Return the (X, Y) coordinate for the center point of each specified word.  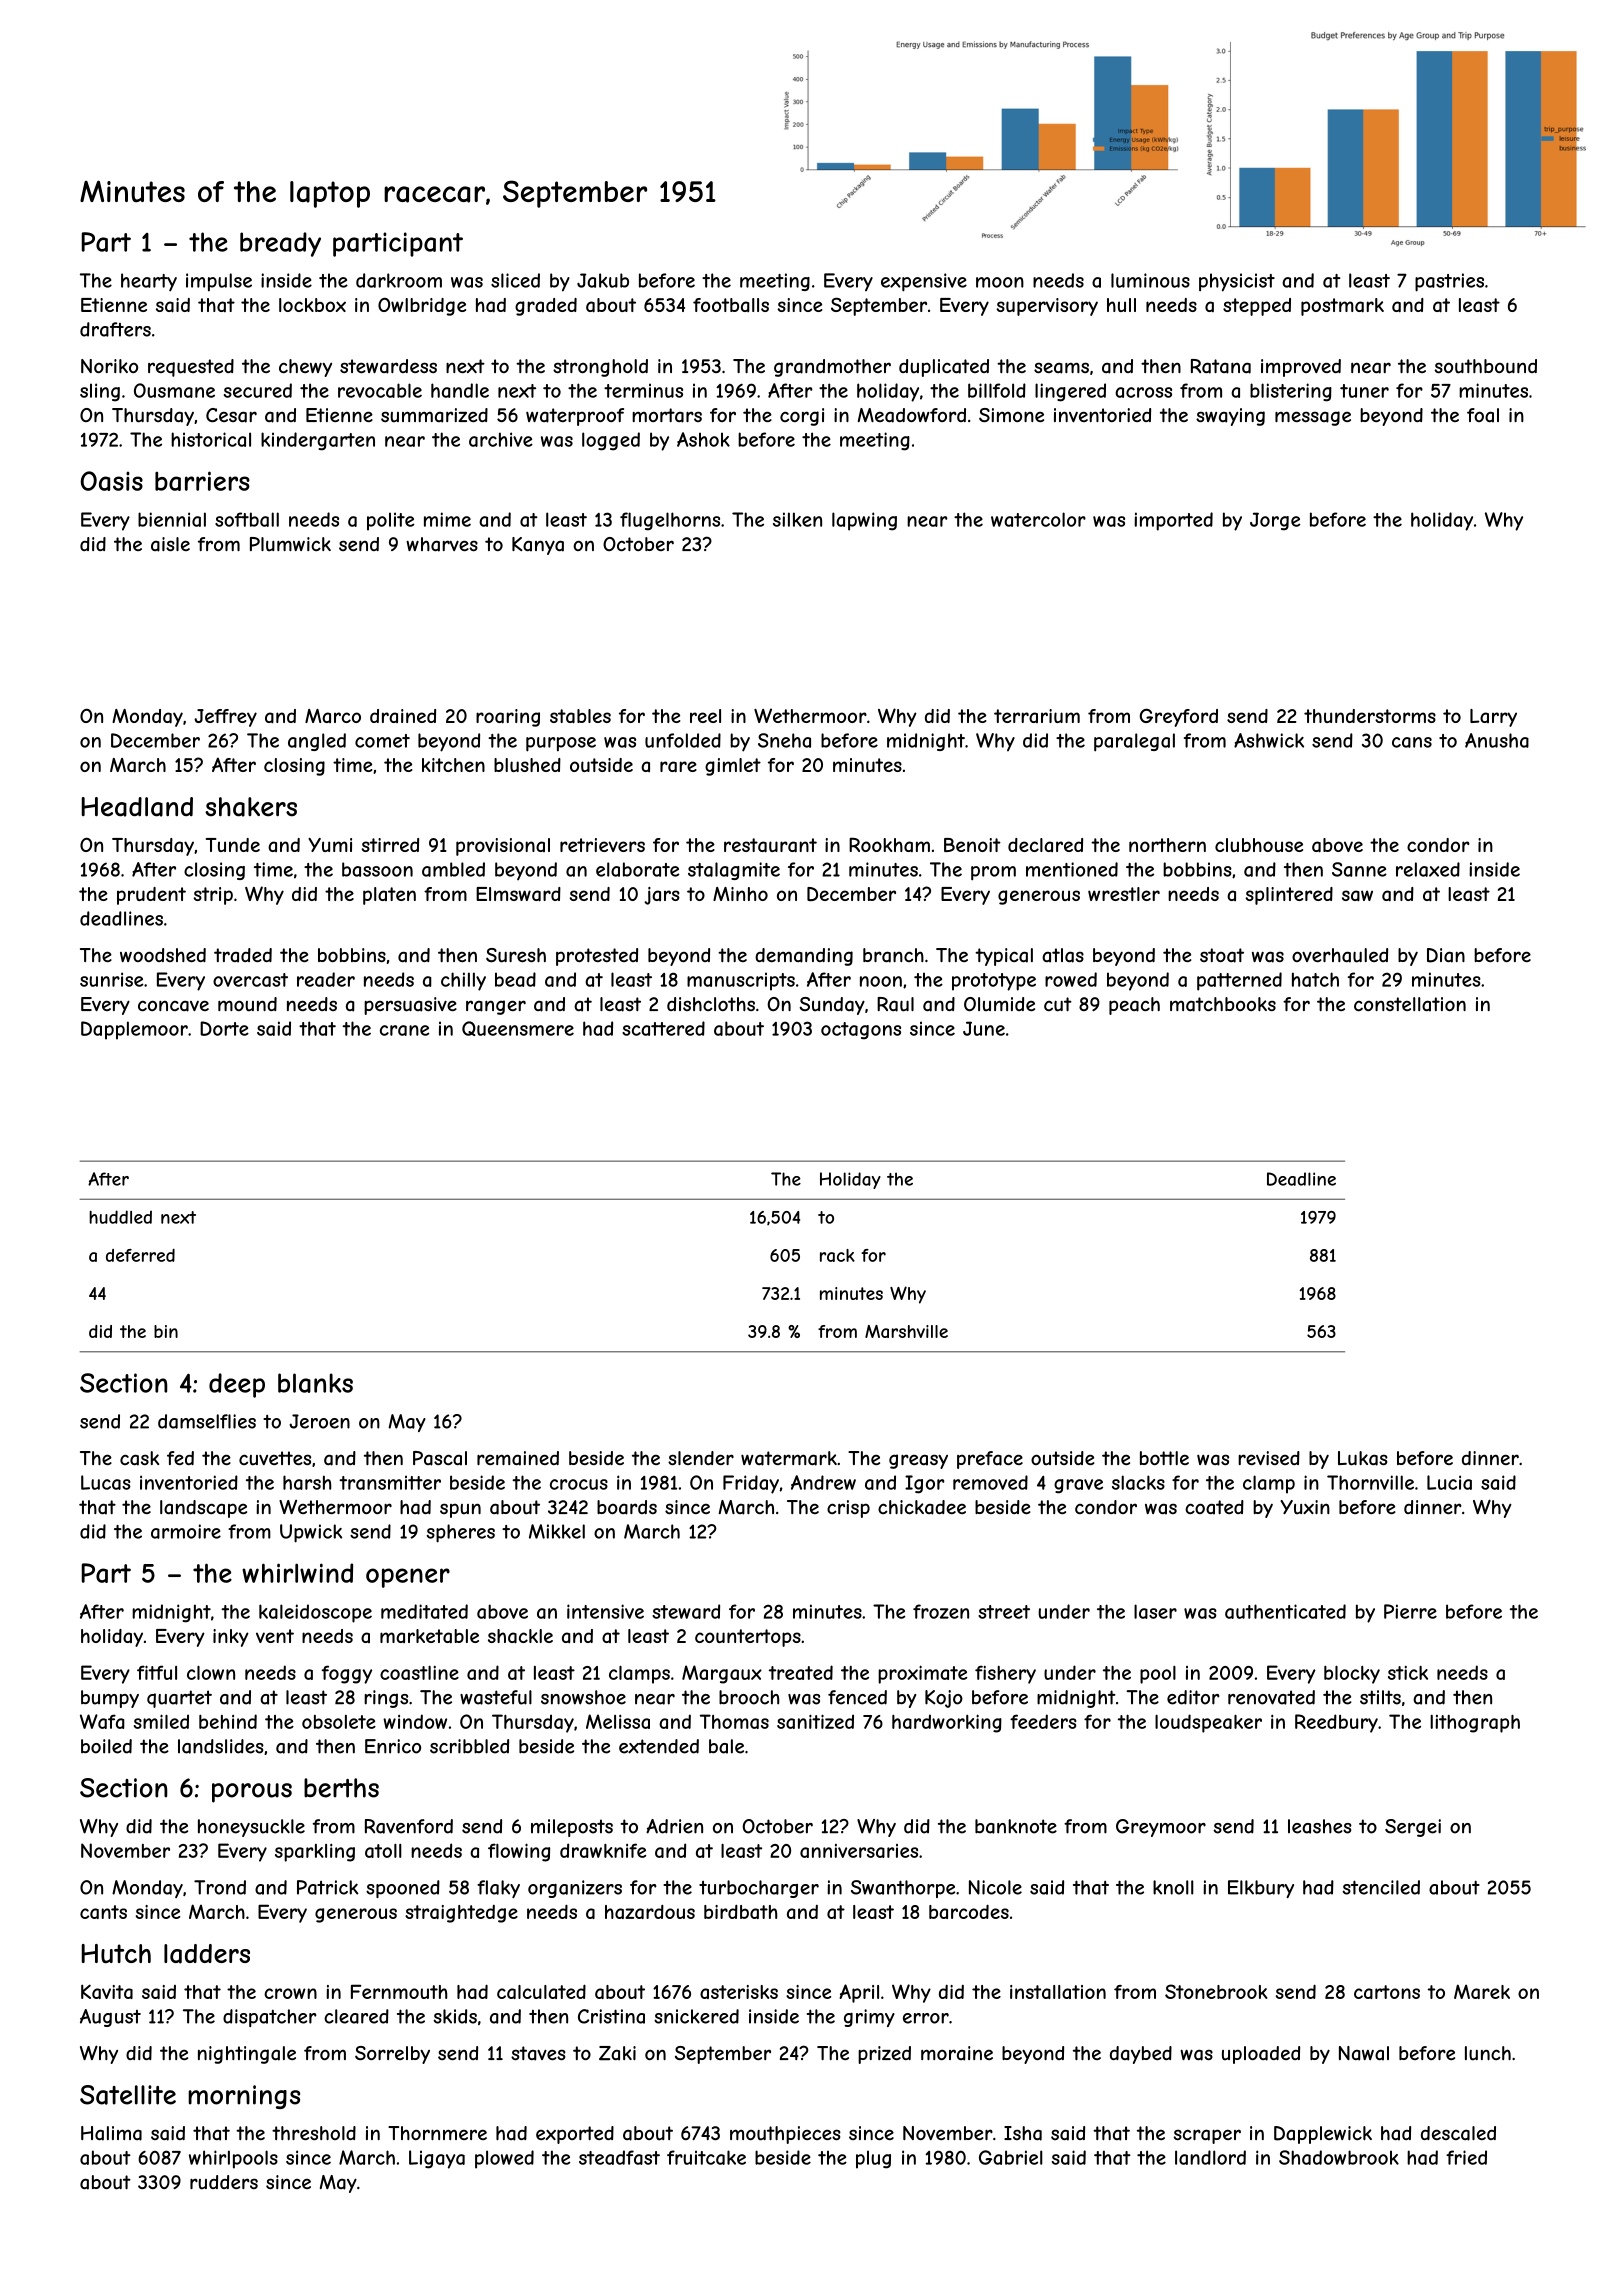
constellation (1410, 1004)
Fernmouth (399, 1991)
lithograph (1475, 1723)
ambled (453, 869)
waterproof (575, 417)
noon (881, 981)
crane (404, 1030)
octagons (861, 1031)
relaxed (1428, 869)
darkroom (399, 280)
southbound (1485, 366)
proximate (922, 1674)
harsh (307, 1482)
